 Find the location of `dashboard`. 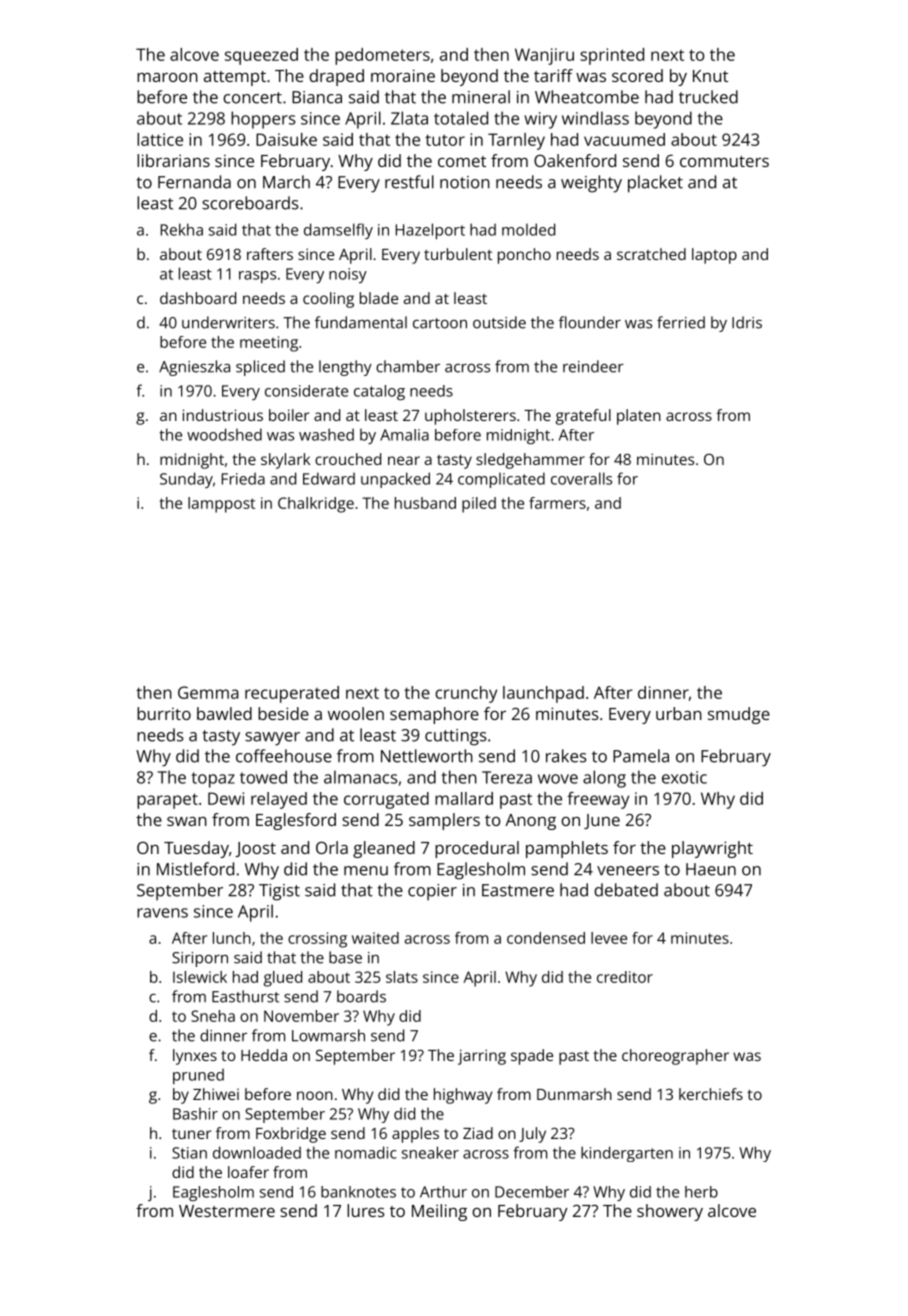

dashboard is located at coordinates (198, 298).
